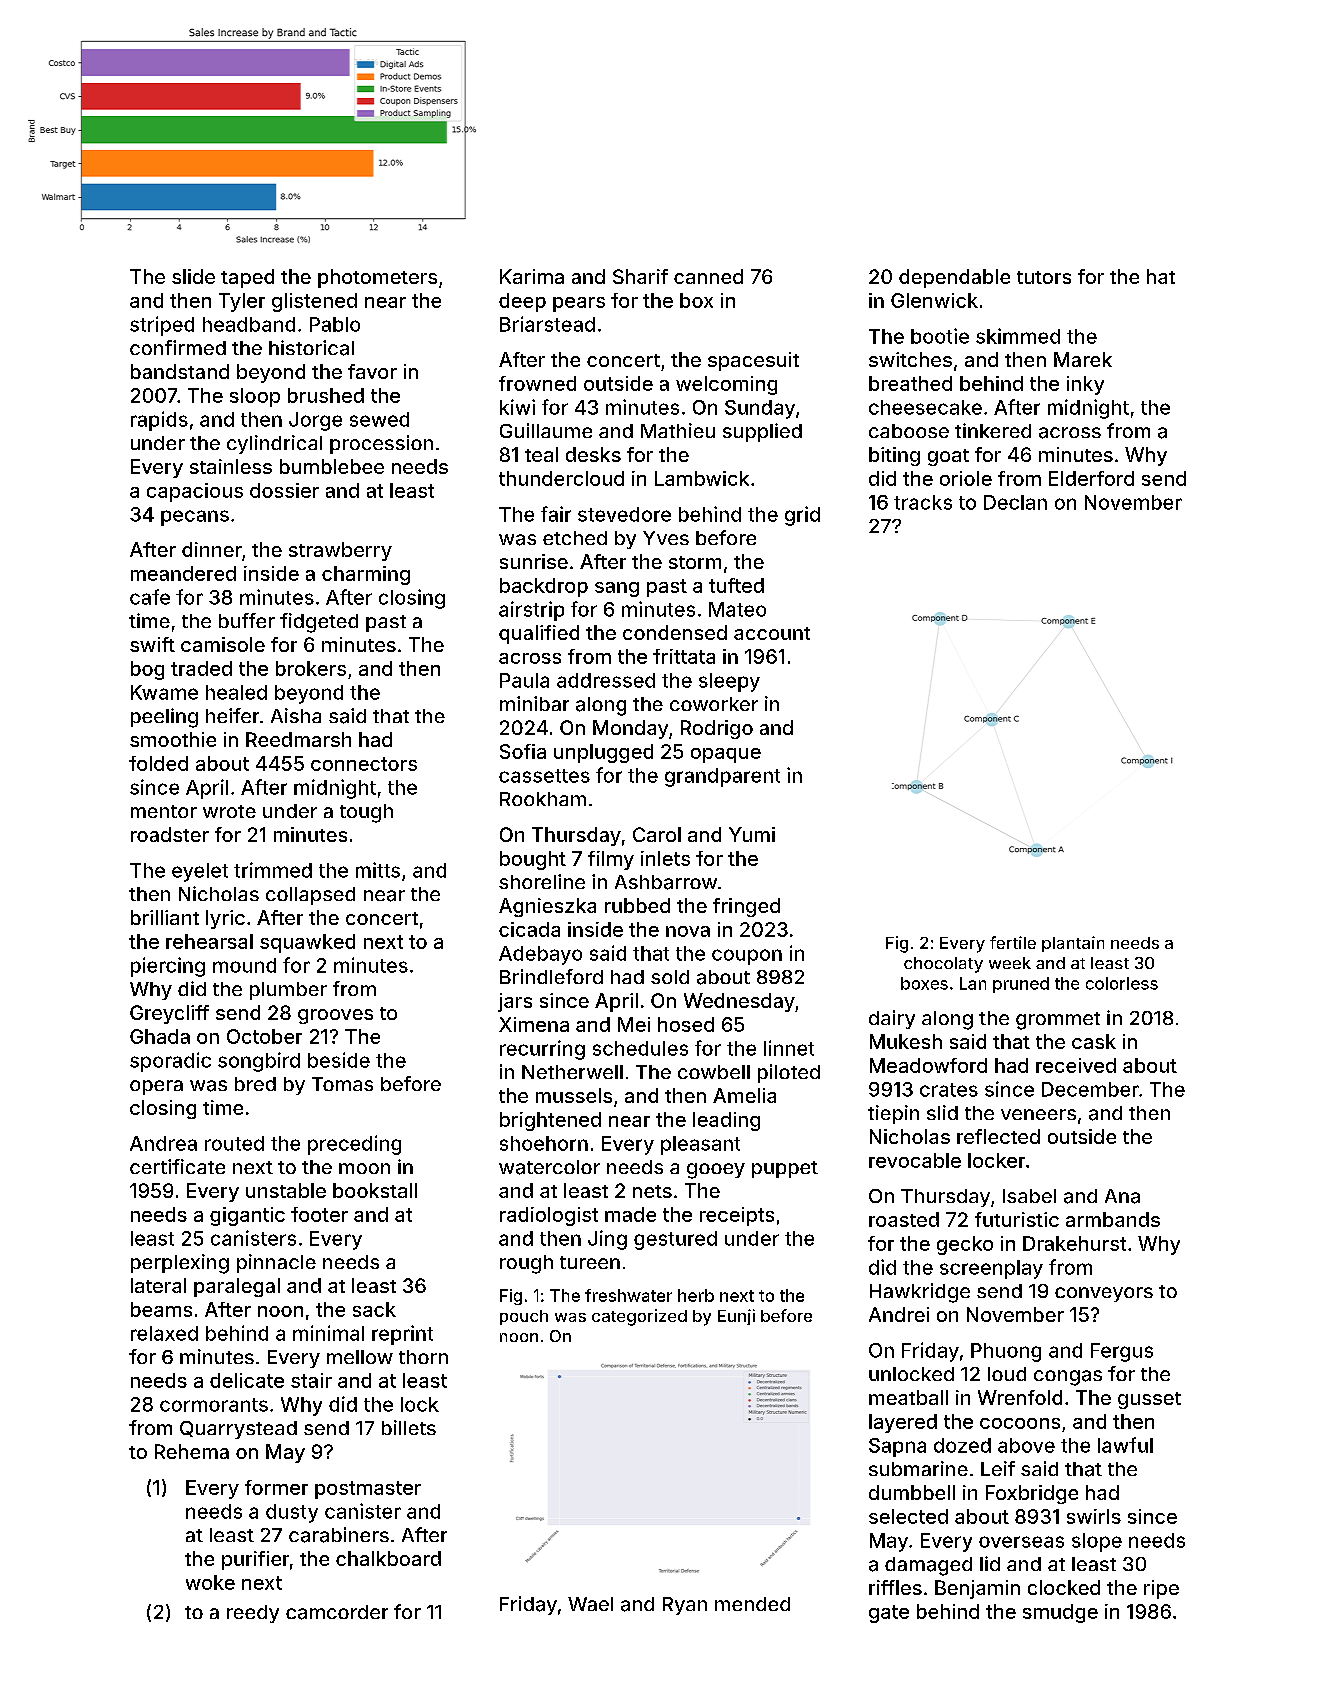 Image resolution: width=1320 pixels, height=1708 pixels. I want to click on grandparent, so click(722, 777).
